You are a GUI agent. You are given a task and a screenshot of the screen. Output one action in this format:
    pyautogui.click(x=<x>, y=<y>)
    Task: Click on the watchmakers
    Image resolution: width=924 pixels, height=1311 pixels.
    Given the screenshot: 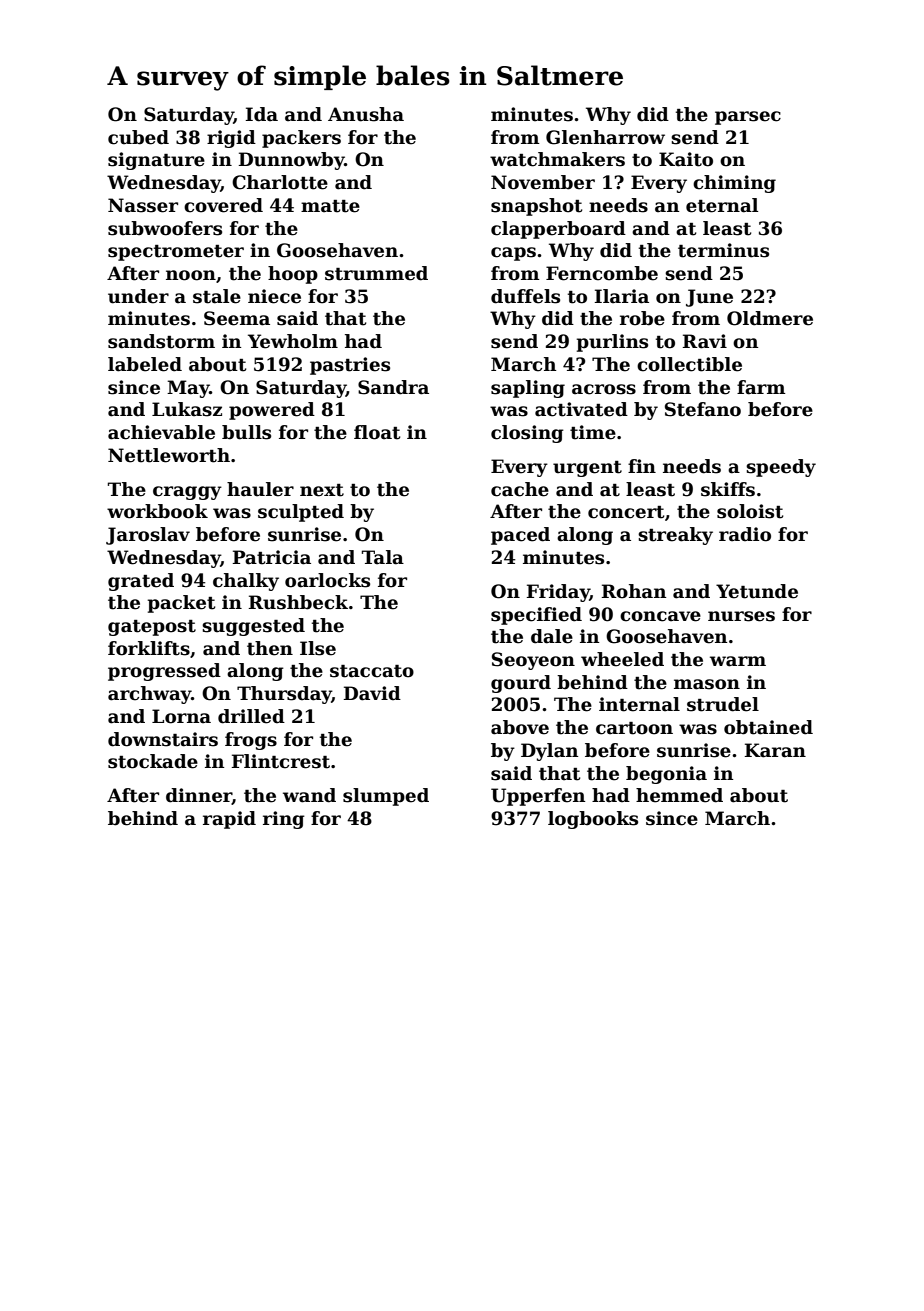 What is the action you would take?
    pyautogui.click(x=557, y=159)
